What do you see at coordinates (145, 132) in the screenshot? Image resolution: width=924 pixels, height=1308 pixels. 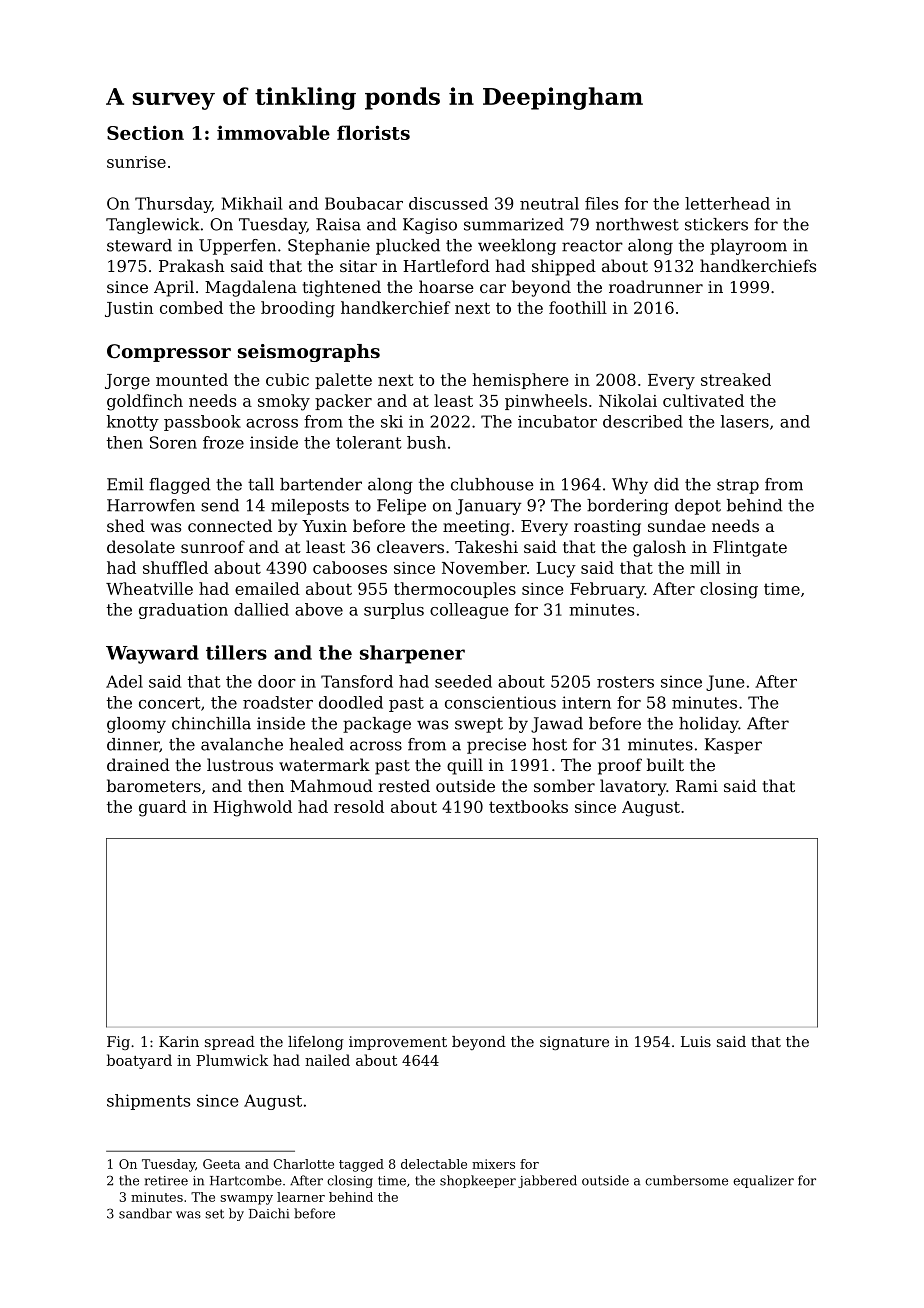 I see `Section` at bounding box center [145, 132].
